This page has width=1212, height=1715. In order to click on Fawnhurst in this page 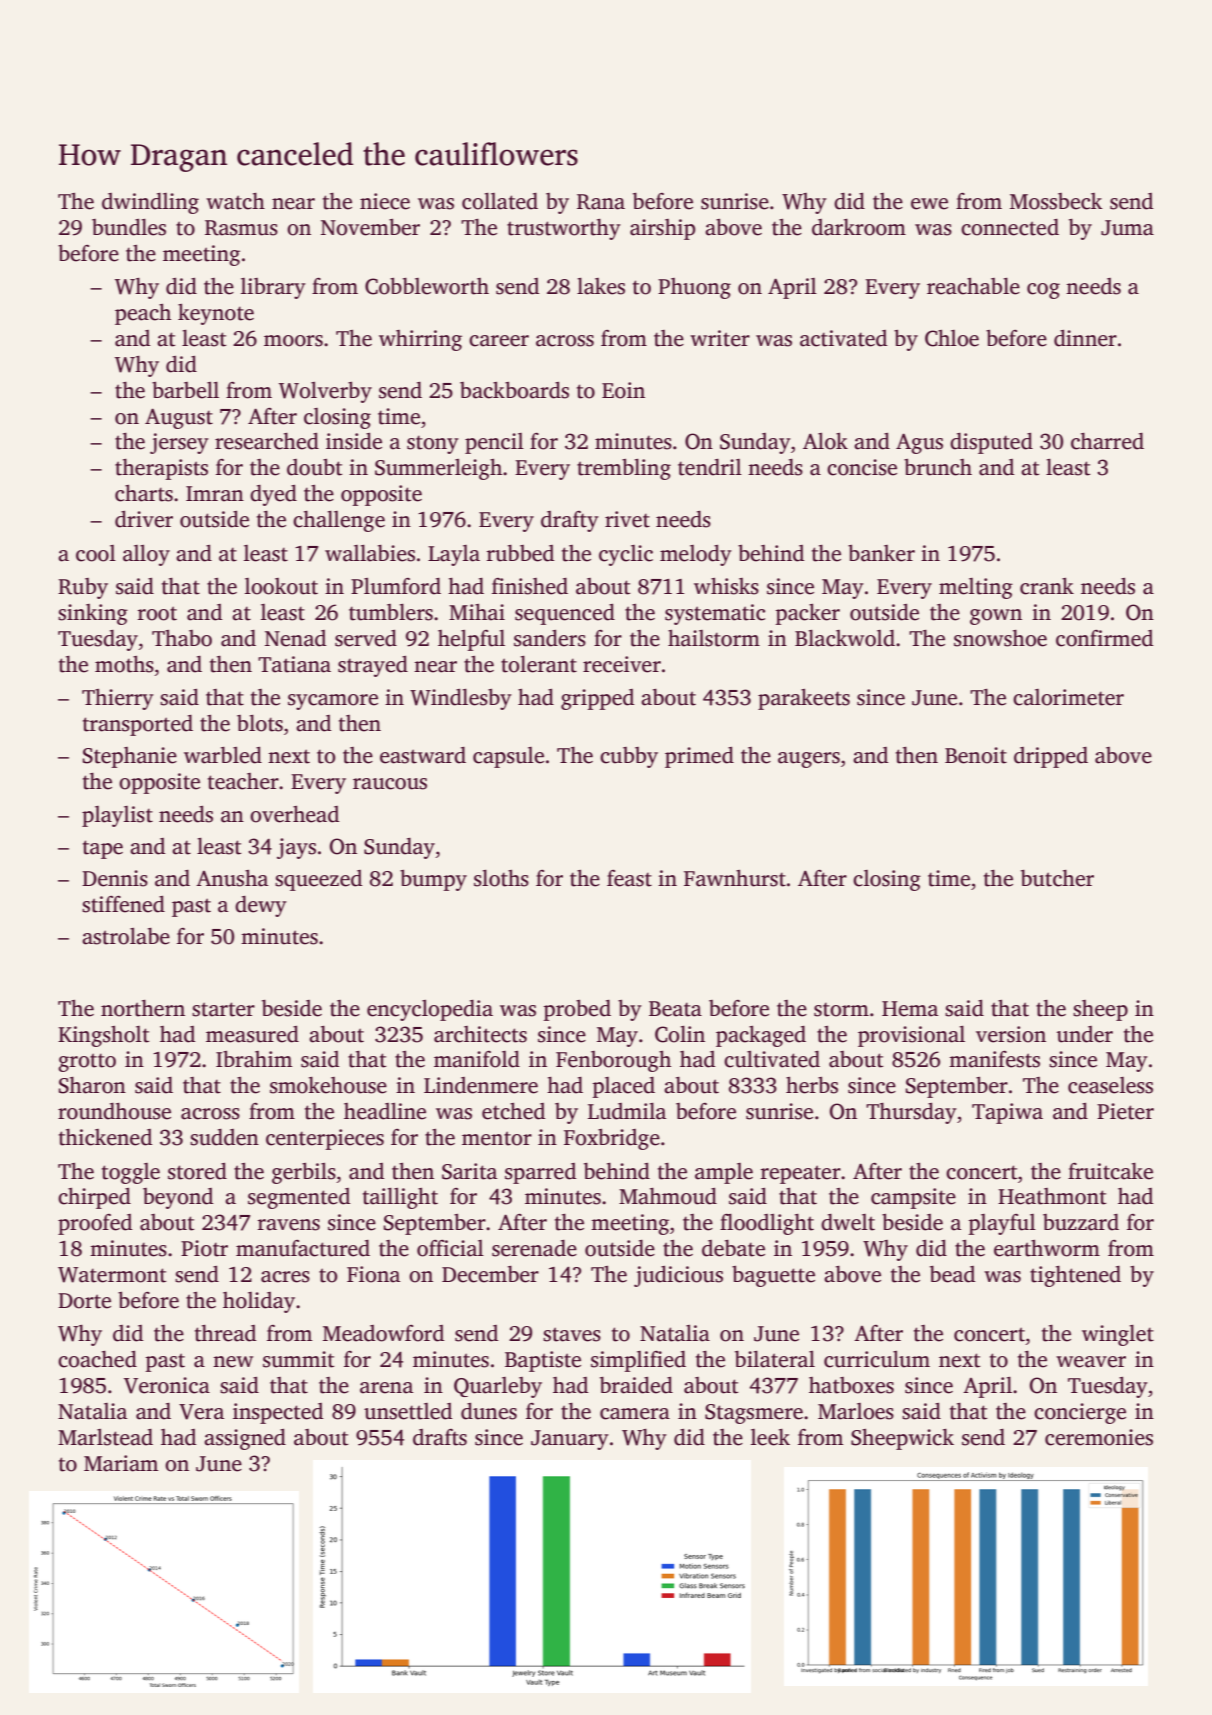, I will do `click(735, 878)`.
